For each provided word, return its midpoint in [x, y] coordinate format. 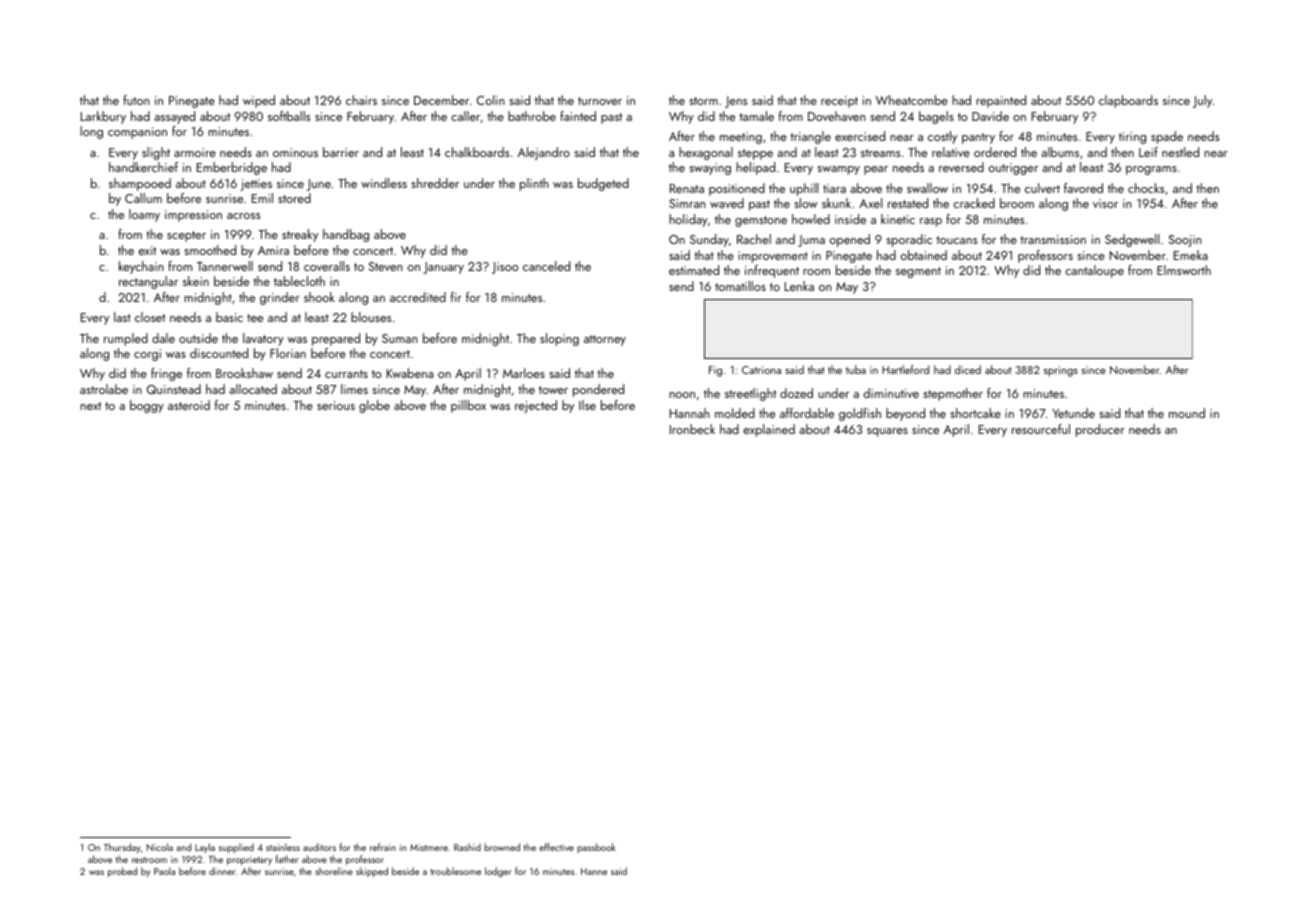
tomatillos [740, 286]
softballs [289, 116]
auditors [319, 847]
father [287, 859]
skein [196, 281]
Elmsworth [1184, 270]
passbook [596, 848]
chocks [1146, 188]
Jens [736, 102]
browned [502, 847]
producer [1100, 430]
